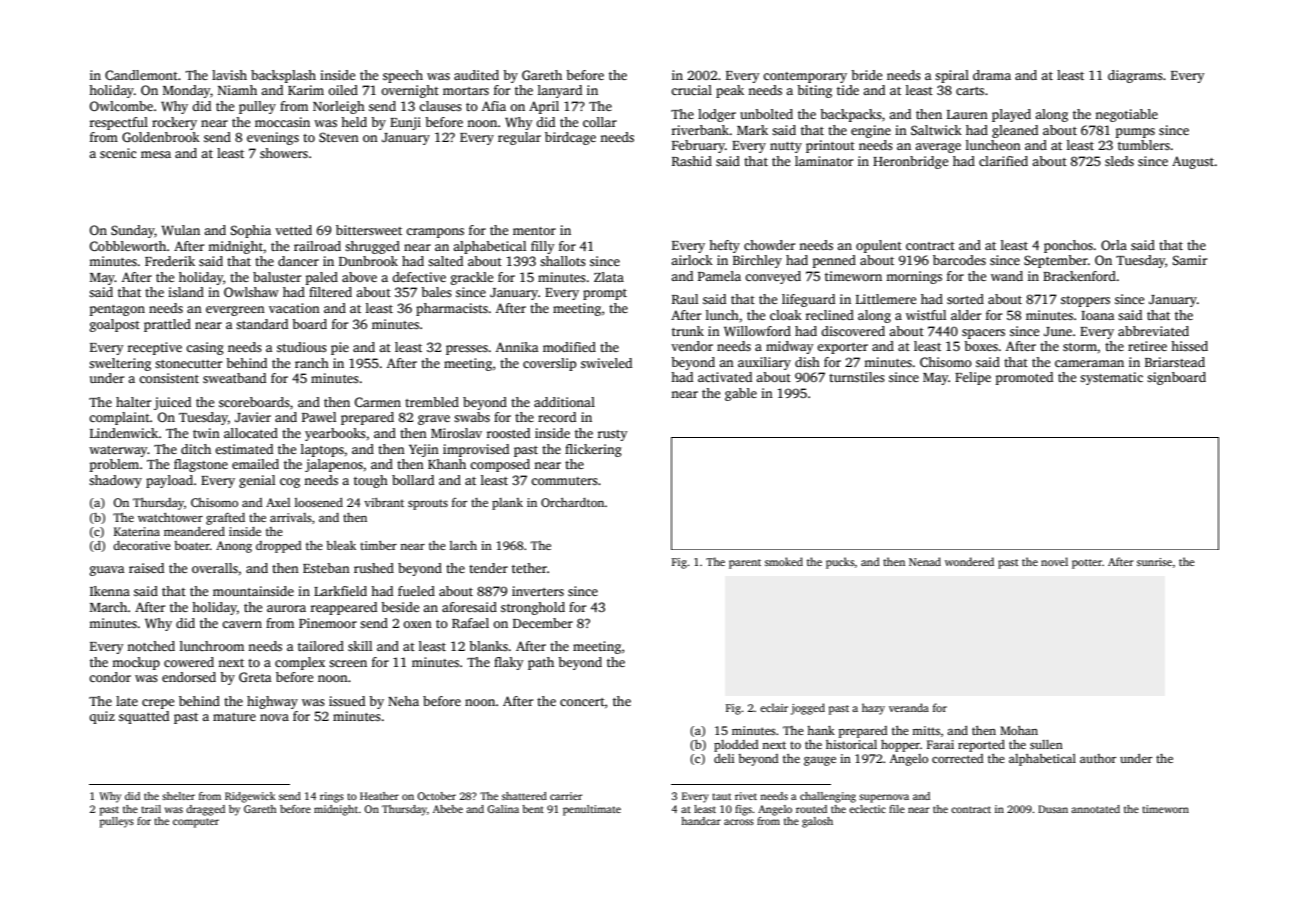  Describe the element at coordinates (820, 761) in the document. I see `gauge` at that location.
